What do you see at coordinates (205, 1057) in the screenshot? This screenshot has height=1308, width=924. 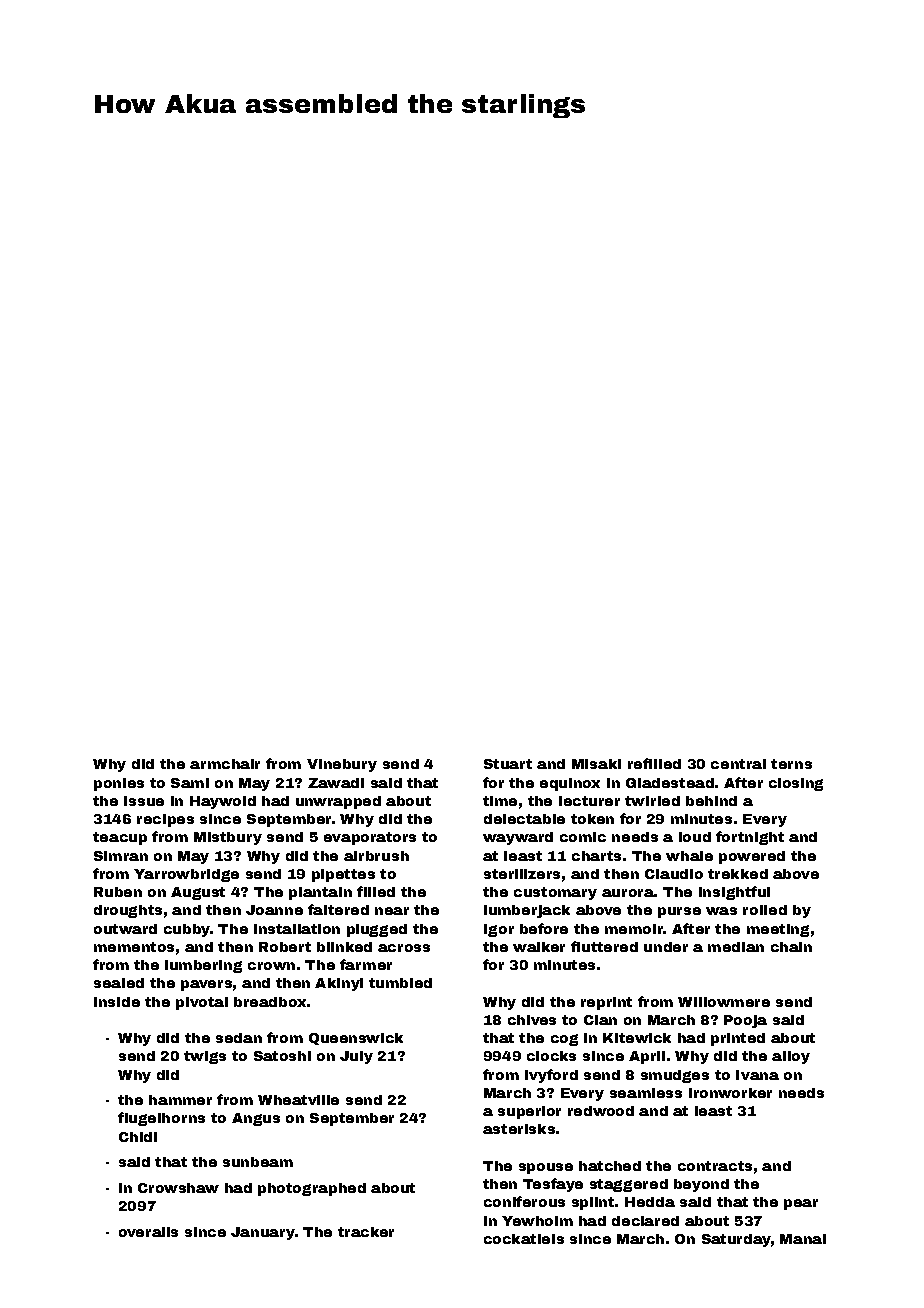 I see `twigs` at bounding box center [205, 1057].
